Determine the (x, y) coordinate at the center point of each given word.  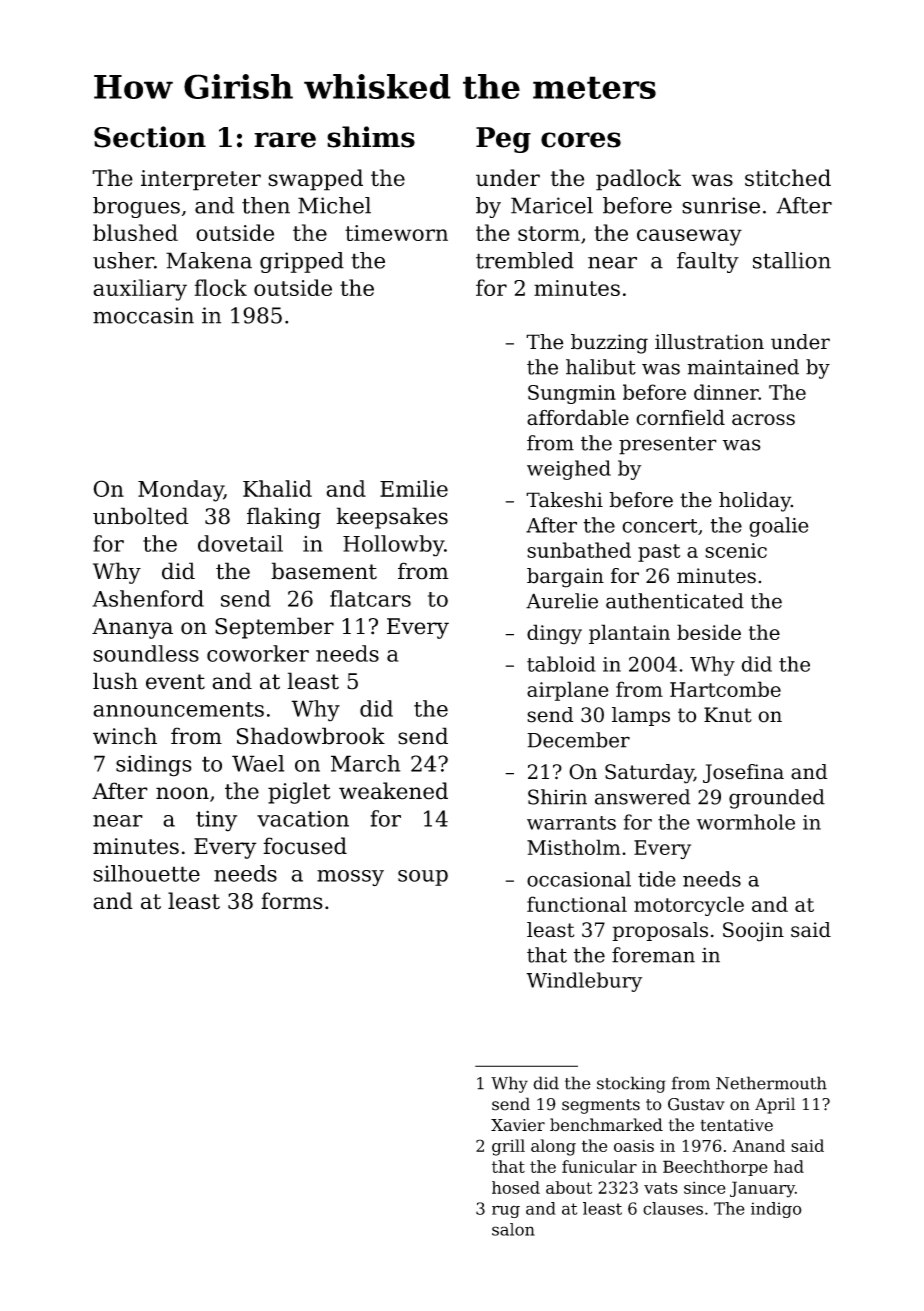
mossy (350, 878)
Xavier (518, 1125)
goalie (779, 527)
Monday (181, 491)
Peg (503, 140)
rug (506, 1211)
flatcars (370, 598)
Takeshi (564, 500)
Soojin (753, 932)
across (763, 420)
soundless (146, 653)
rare (285, 140)
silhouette (146, 873)
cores (581, 140)
